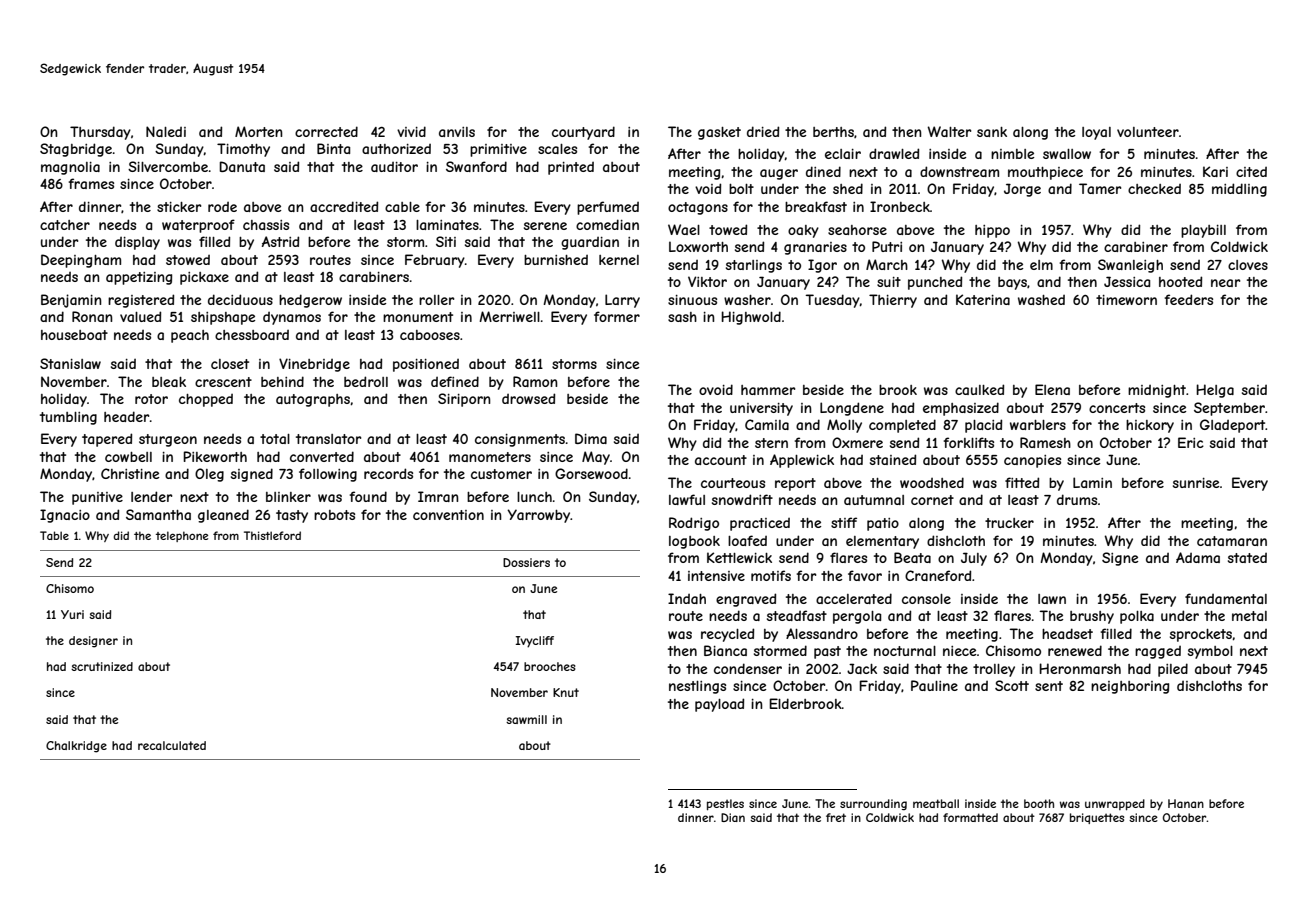  Describe the element at coordinates (102, 666) in the screenshot. I see `scrutinized` at that location.
